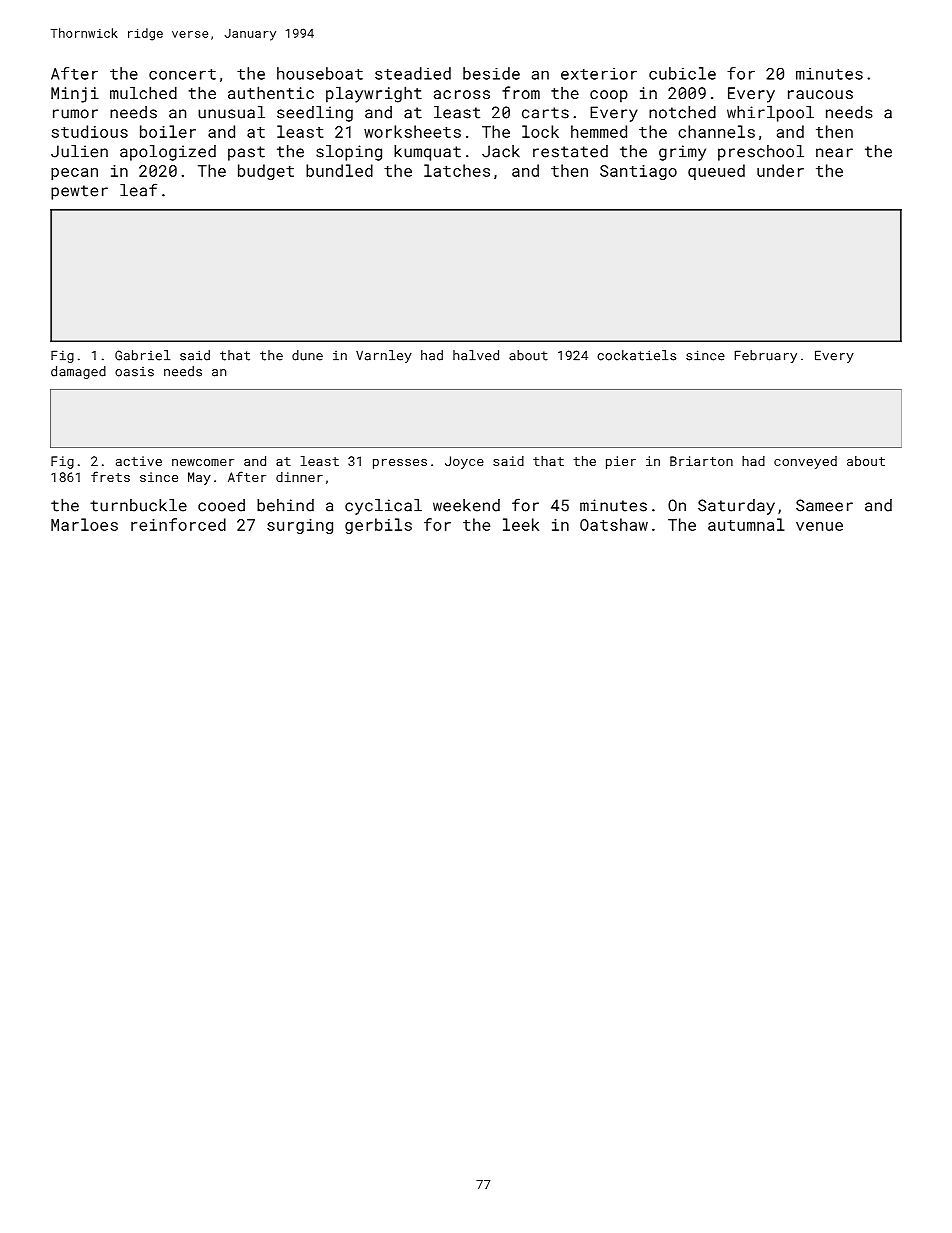 The image size is (952, 1233). Describe the element at coordinates (746, 524) in the screenshot. I see `autumnal` at that location.
